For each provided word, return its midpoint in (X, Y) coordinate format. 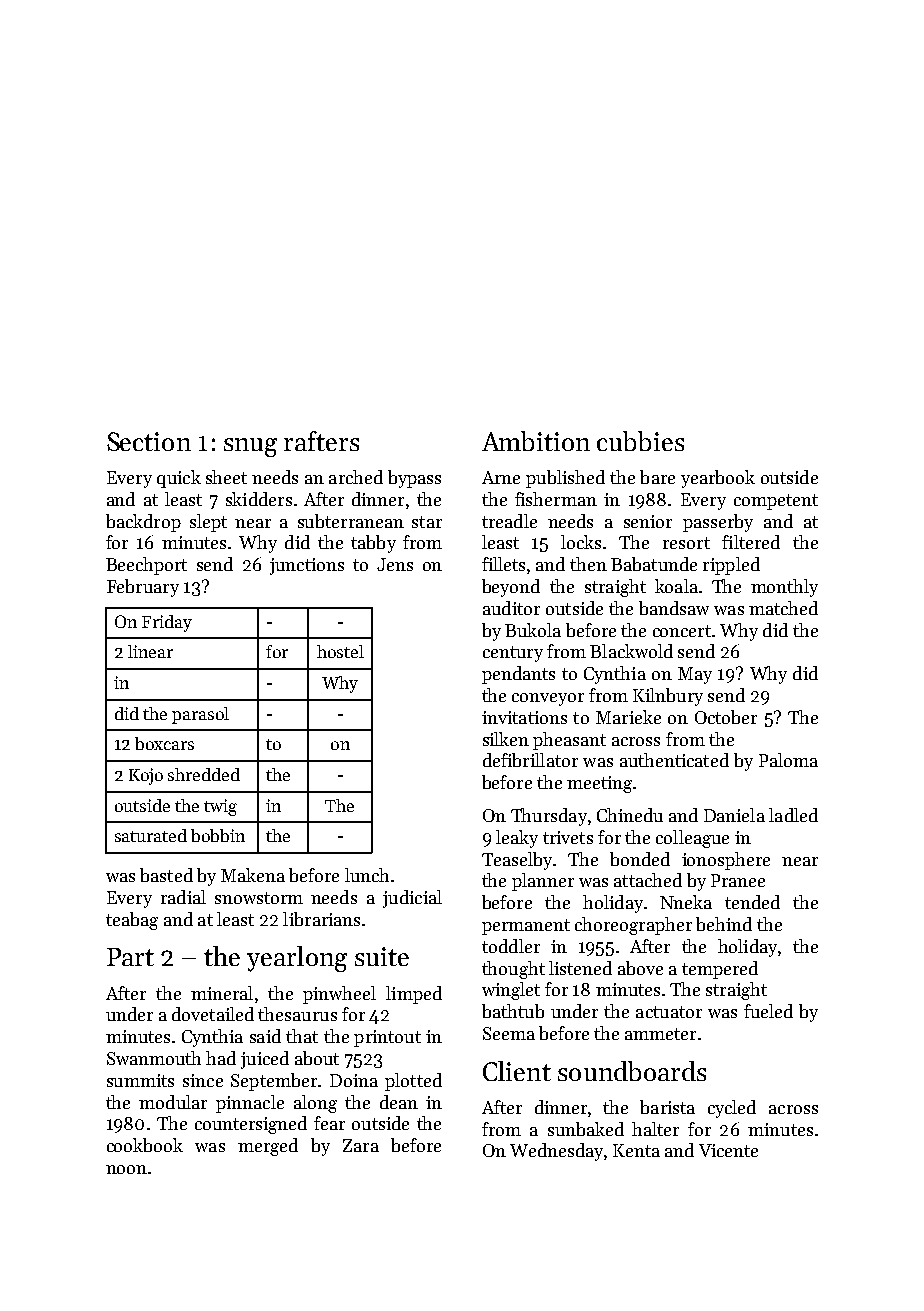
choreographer (633, 926)
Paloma (788, 760)
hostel (340, 651)
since (203, 1080)
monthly (784, 588)
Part (130, 957)
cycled (732, 1109)
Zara (361, 1145)
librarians (321, 919)
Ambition (536, 441)
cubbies (640, 441)
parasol (200, 715)
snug (250, 447)
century (513, 654)
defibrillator (530, 760)
